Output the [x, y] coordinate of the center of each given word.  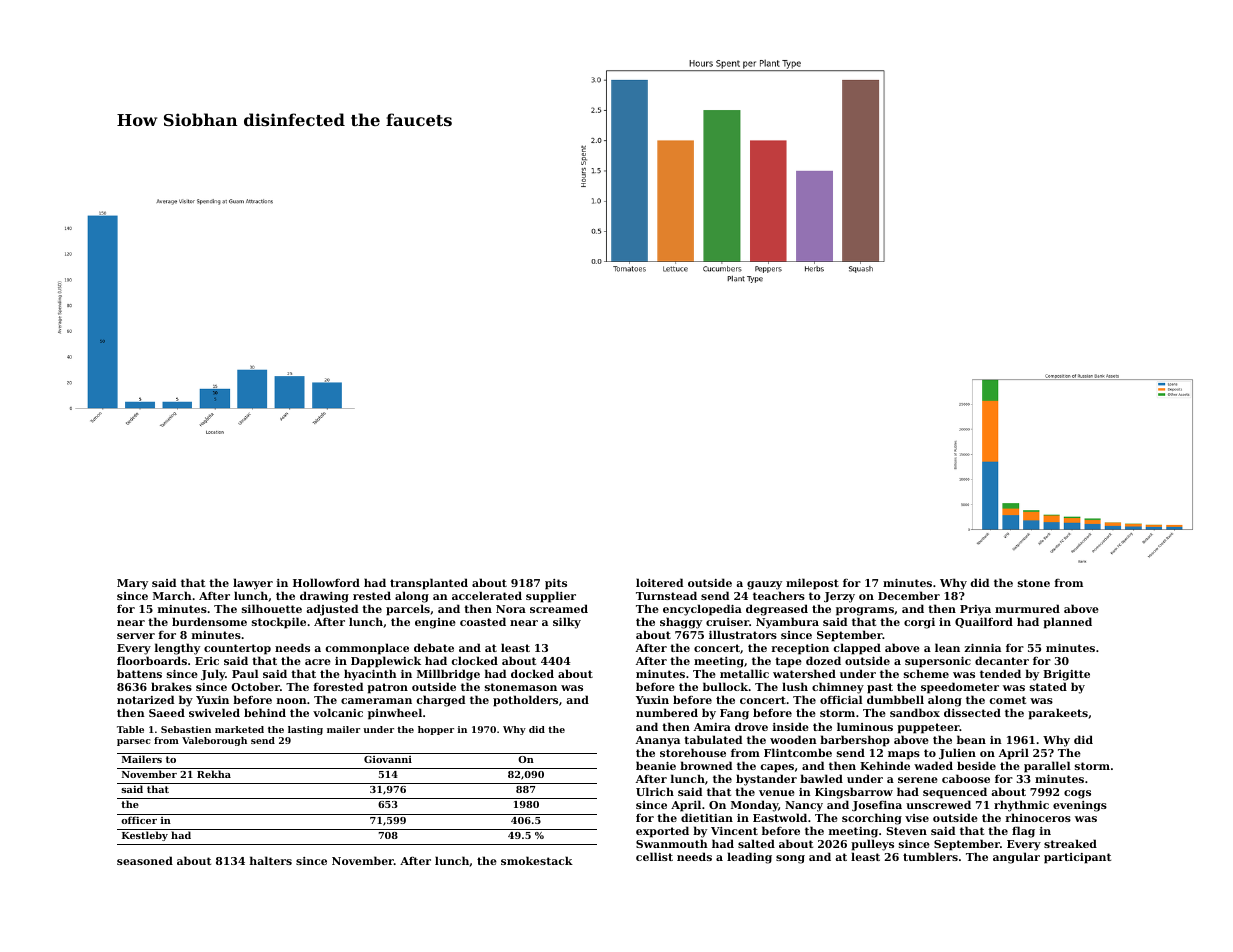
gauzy [764, 585]
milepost [812, 584]
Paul [245, 673]
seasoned [145, 860]
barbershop [855, 741]
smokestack [537, 860]
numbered [667, 712]
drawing [324, 597]
